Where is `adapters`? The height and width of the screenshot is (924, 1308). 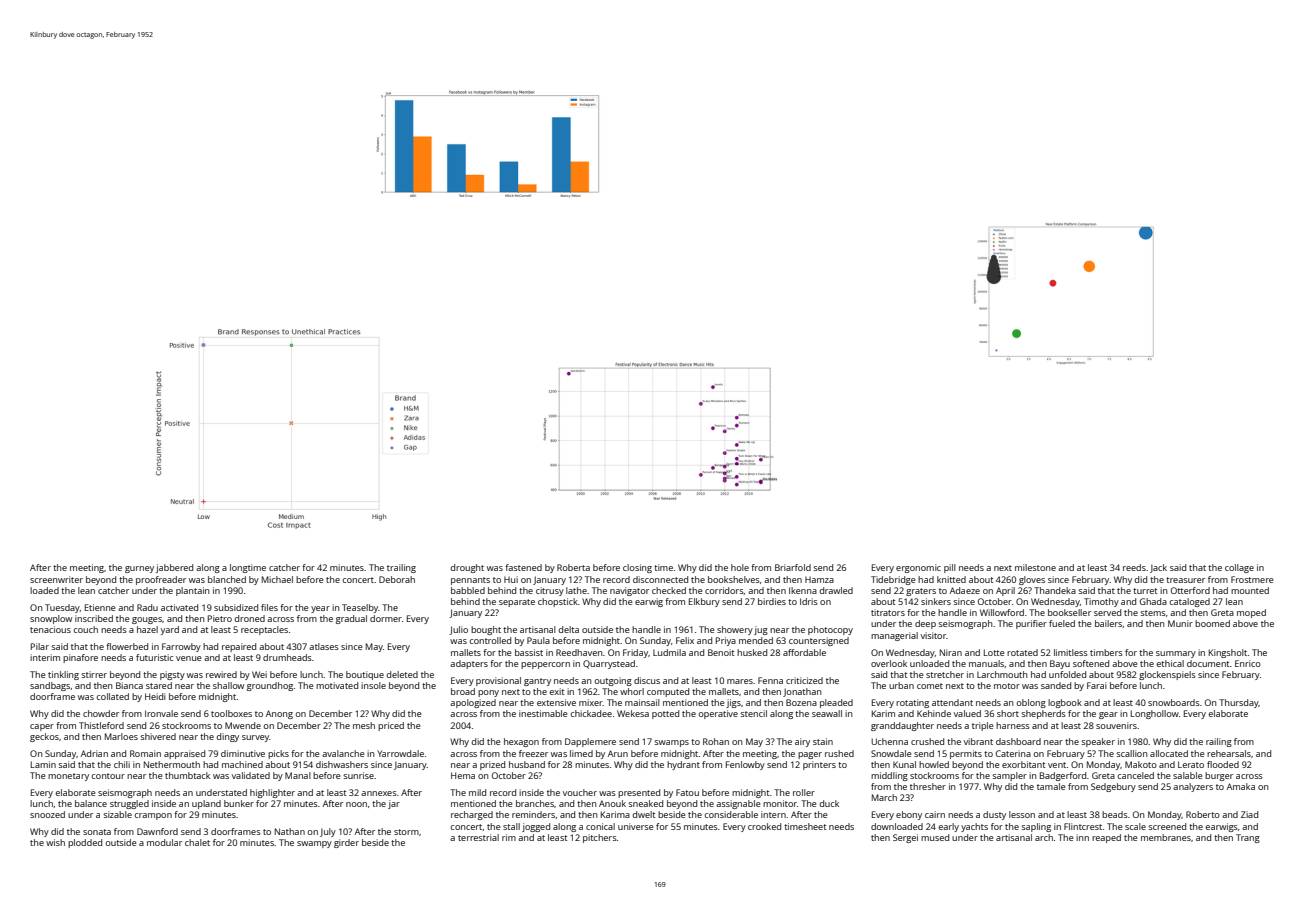
adapters is located at coordinates (469, 664).
